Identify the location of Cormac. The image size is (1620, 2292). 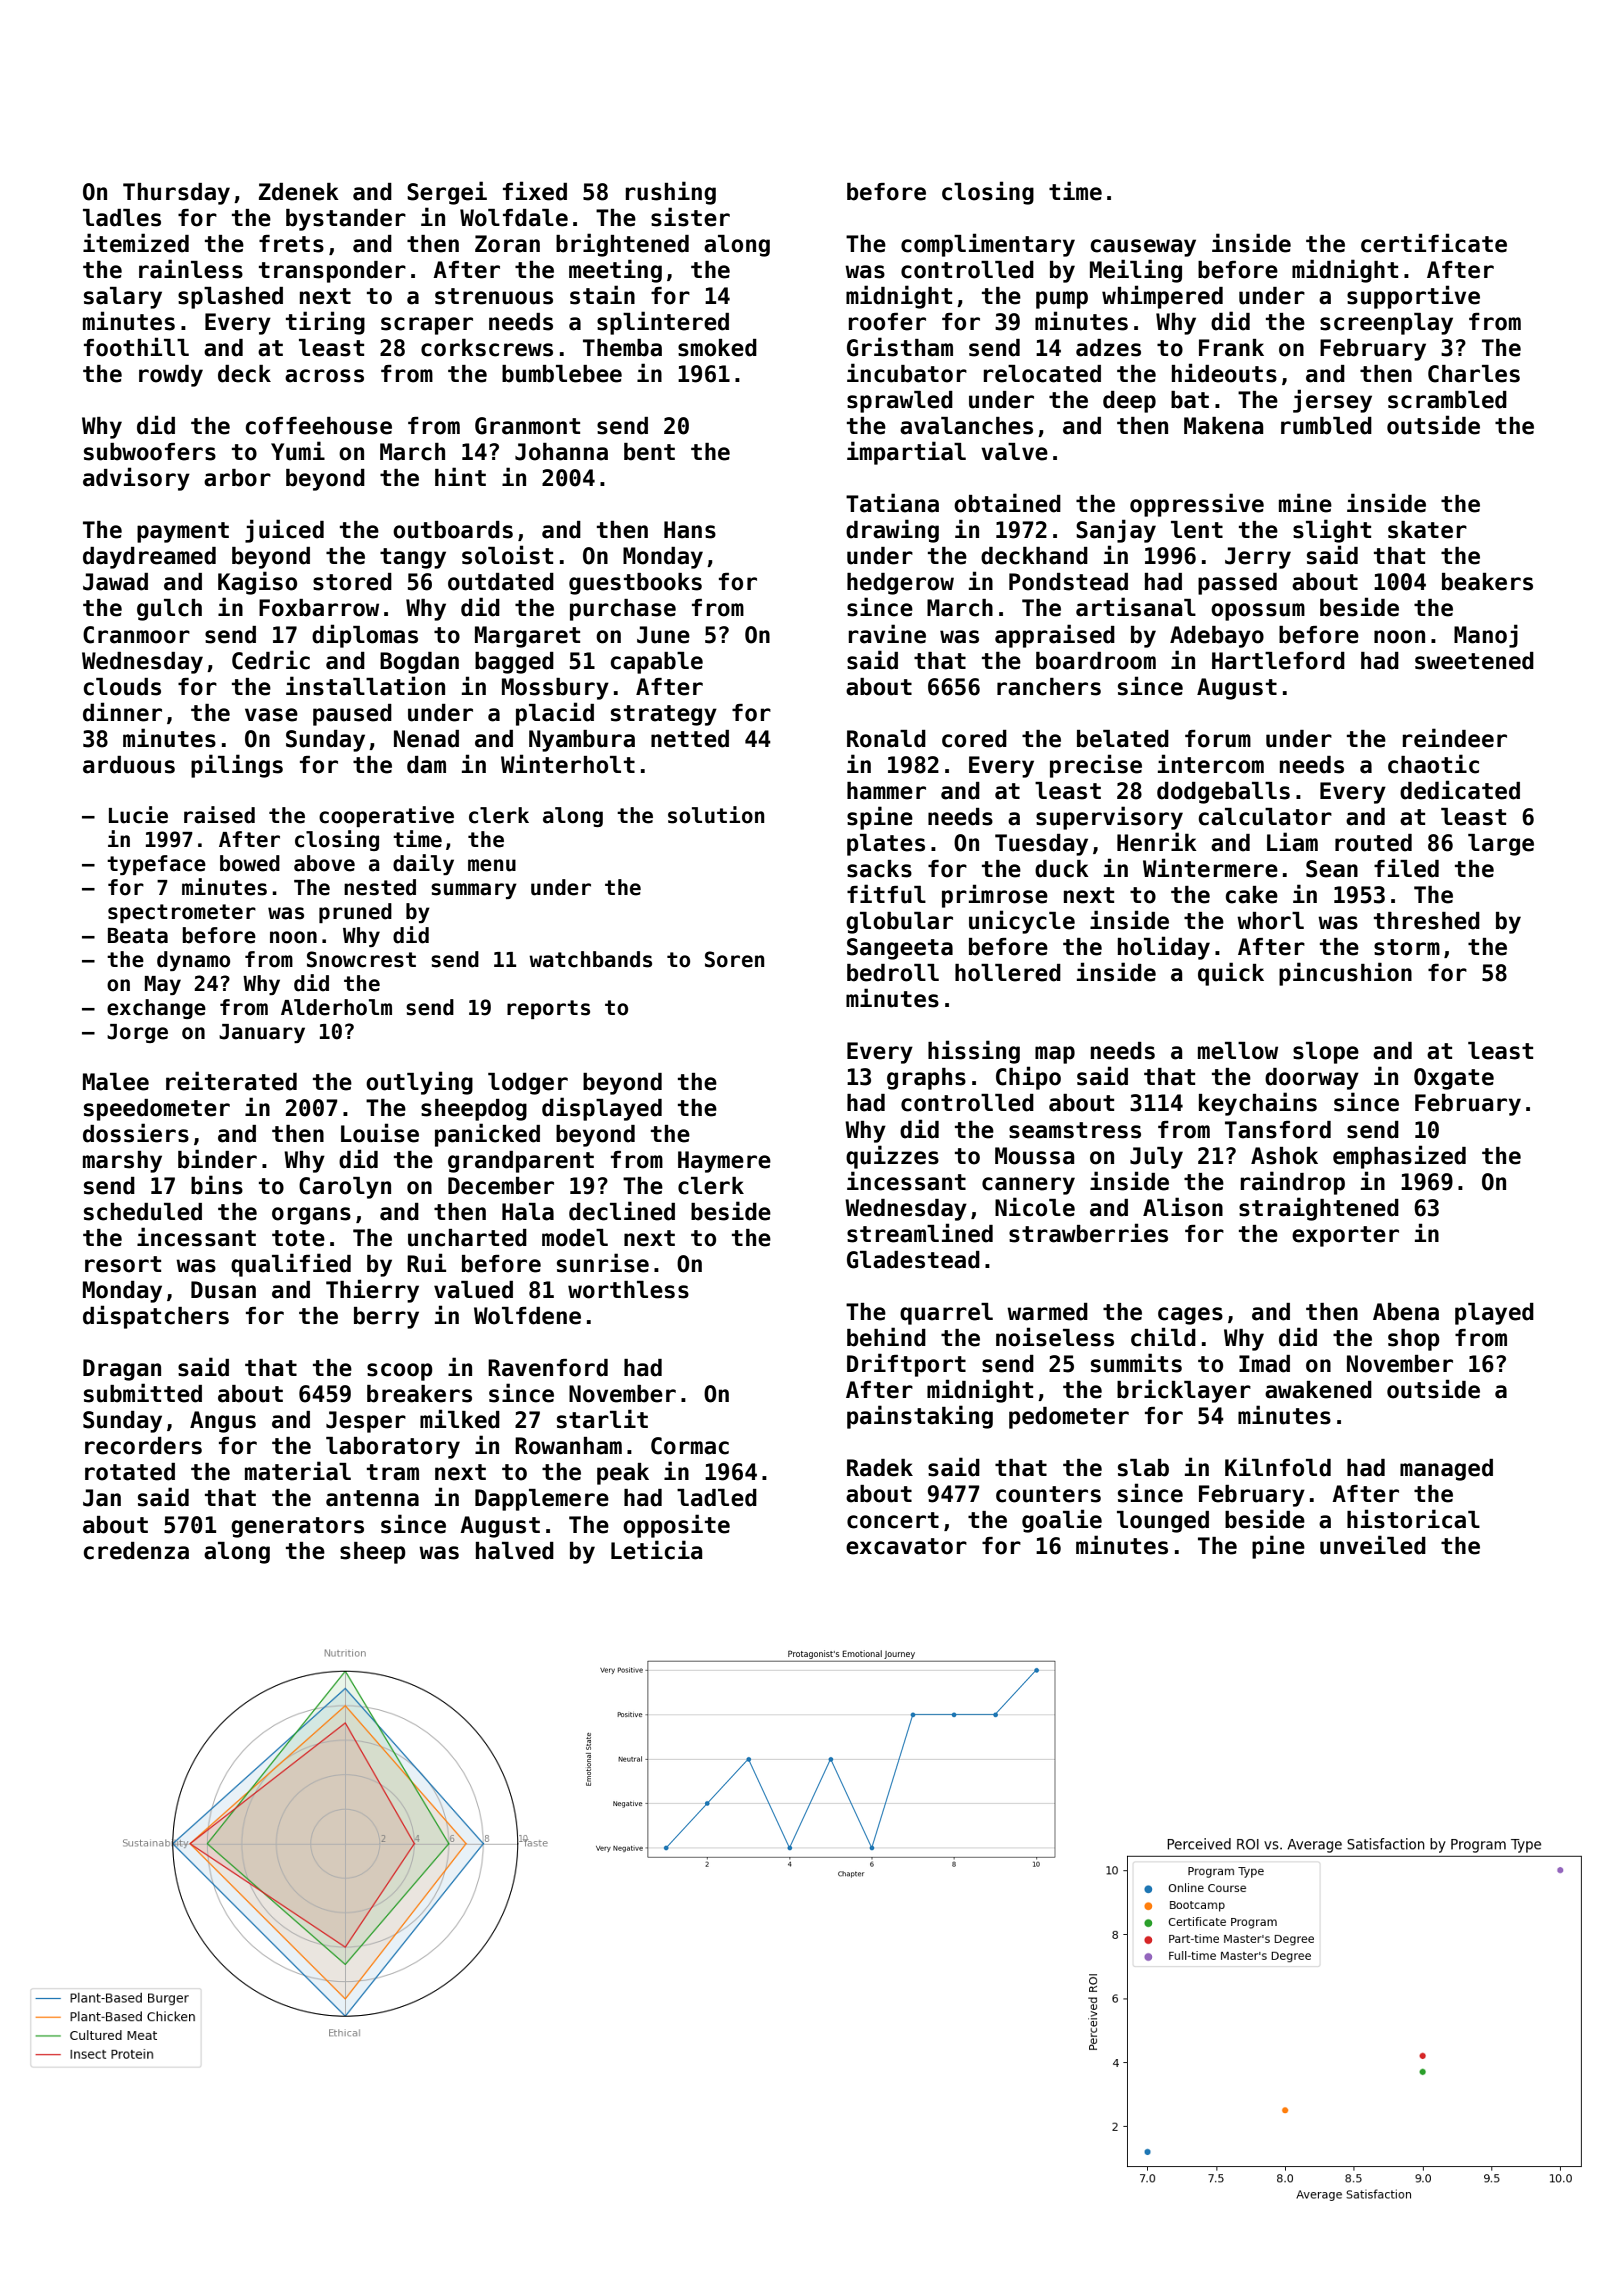
(690, 1446).
